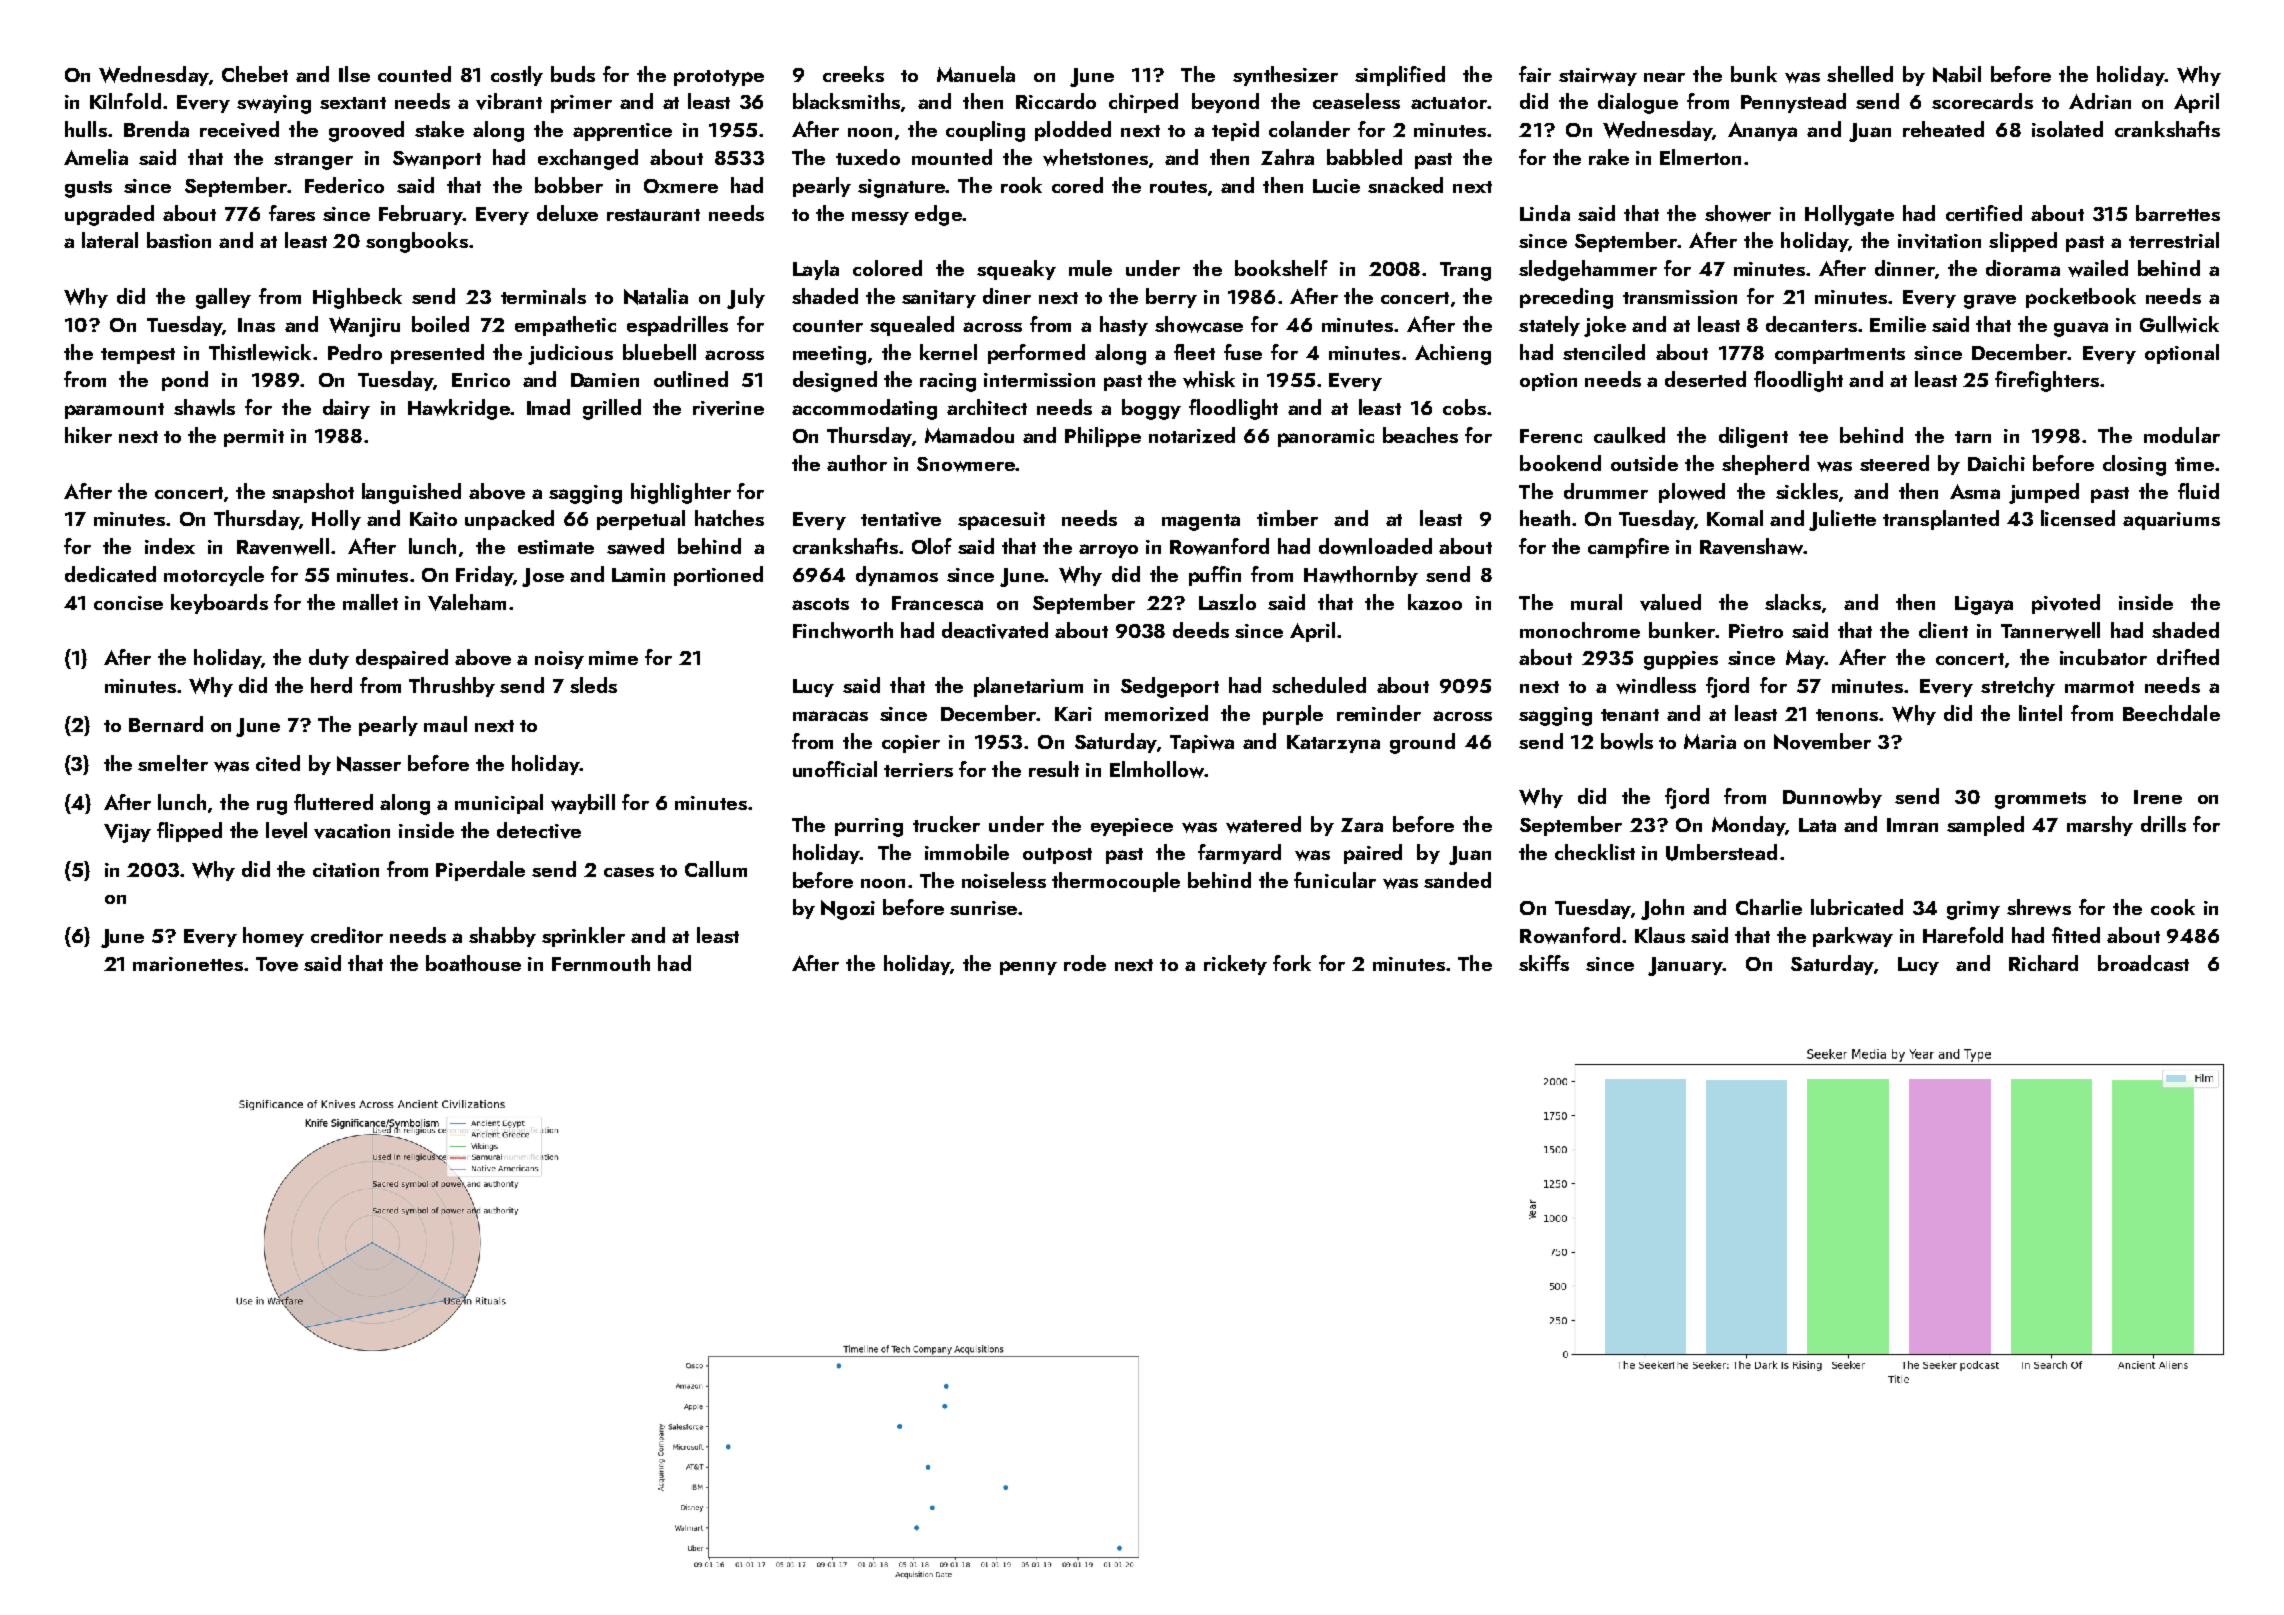 Image resolution: width=2284 pixels, height=1615 pixels. Describe the element at coordinates (1192, 435) in the screenshot. I see `notarized` at that location.
